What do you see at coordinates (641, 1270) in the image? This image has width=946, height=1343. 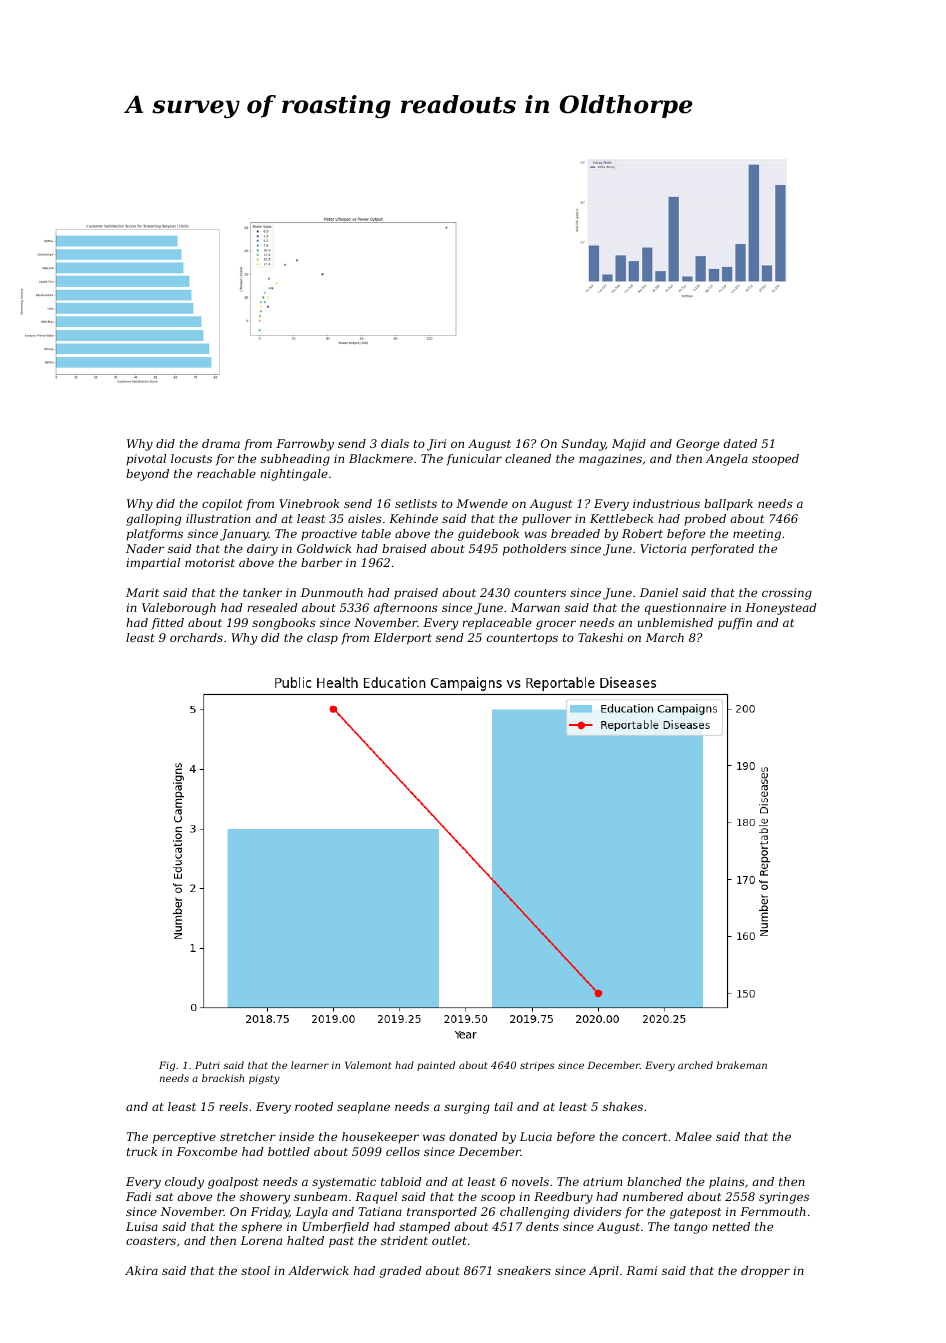 I see `Rami` at bounding box center [641, 1270].
